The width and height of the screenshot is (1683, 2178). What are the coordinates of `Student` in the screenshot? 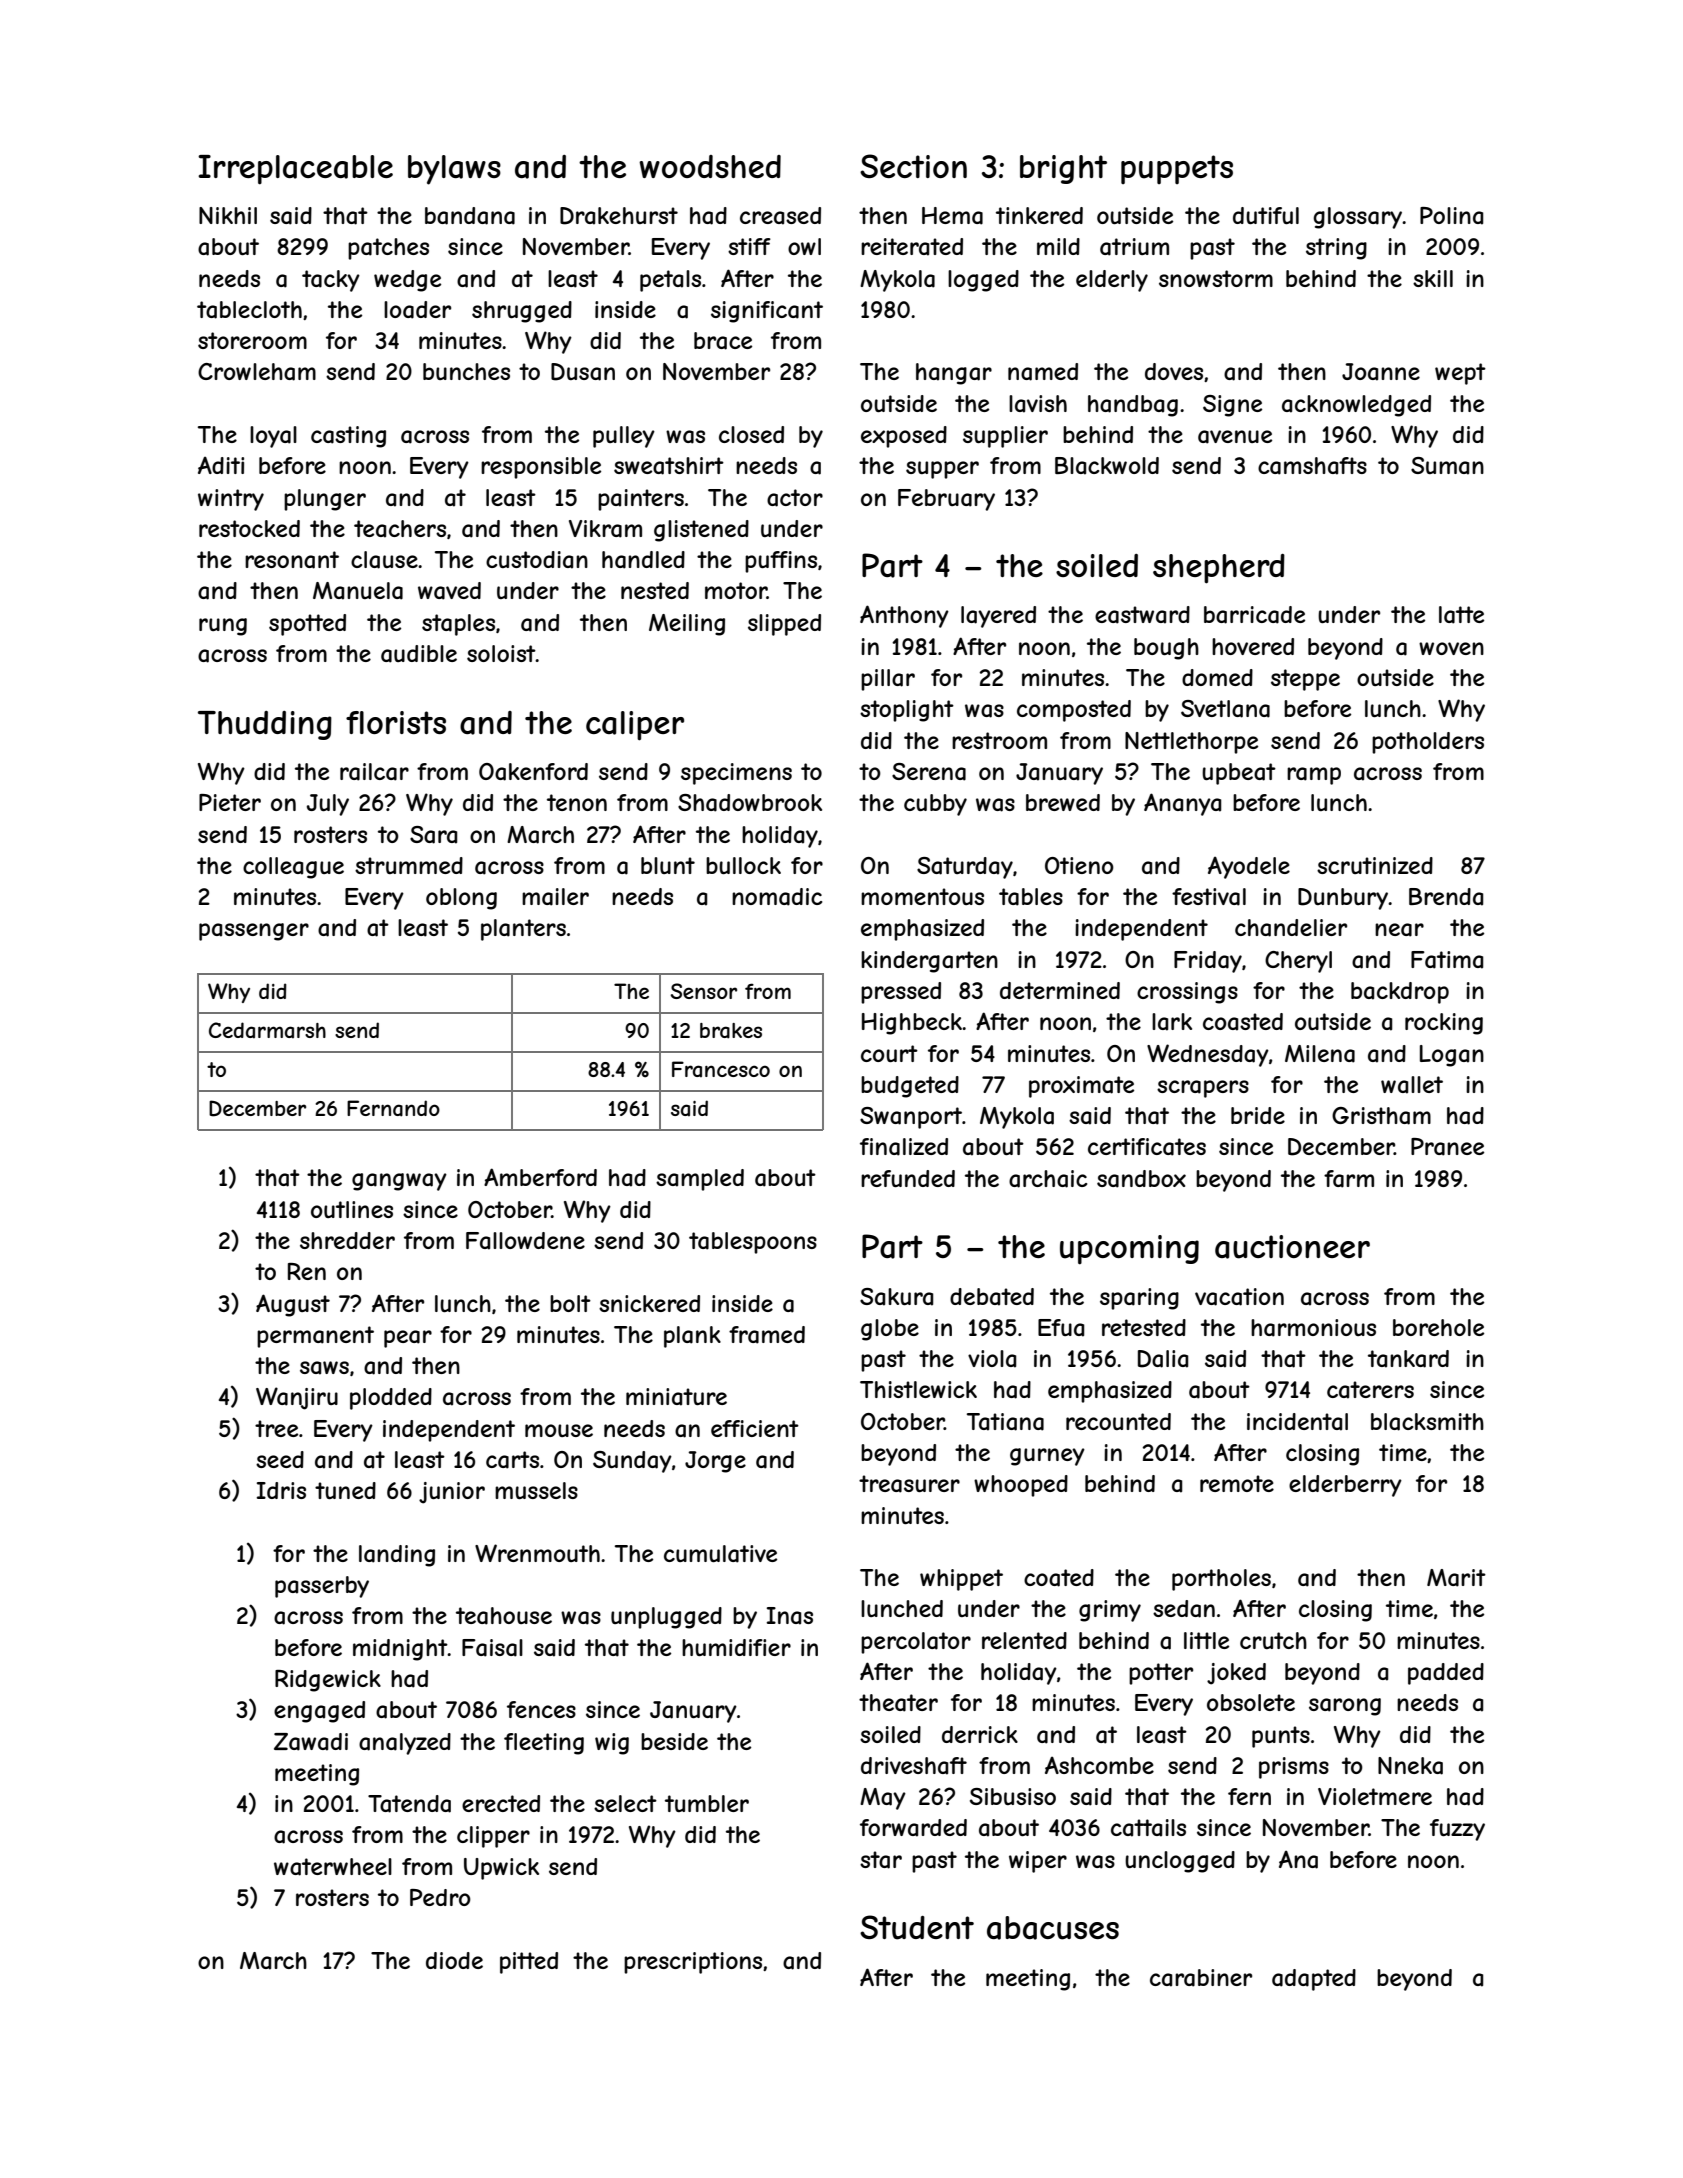 It's located at (917, 1927).
